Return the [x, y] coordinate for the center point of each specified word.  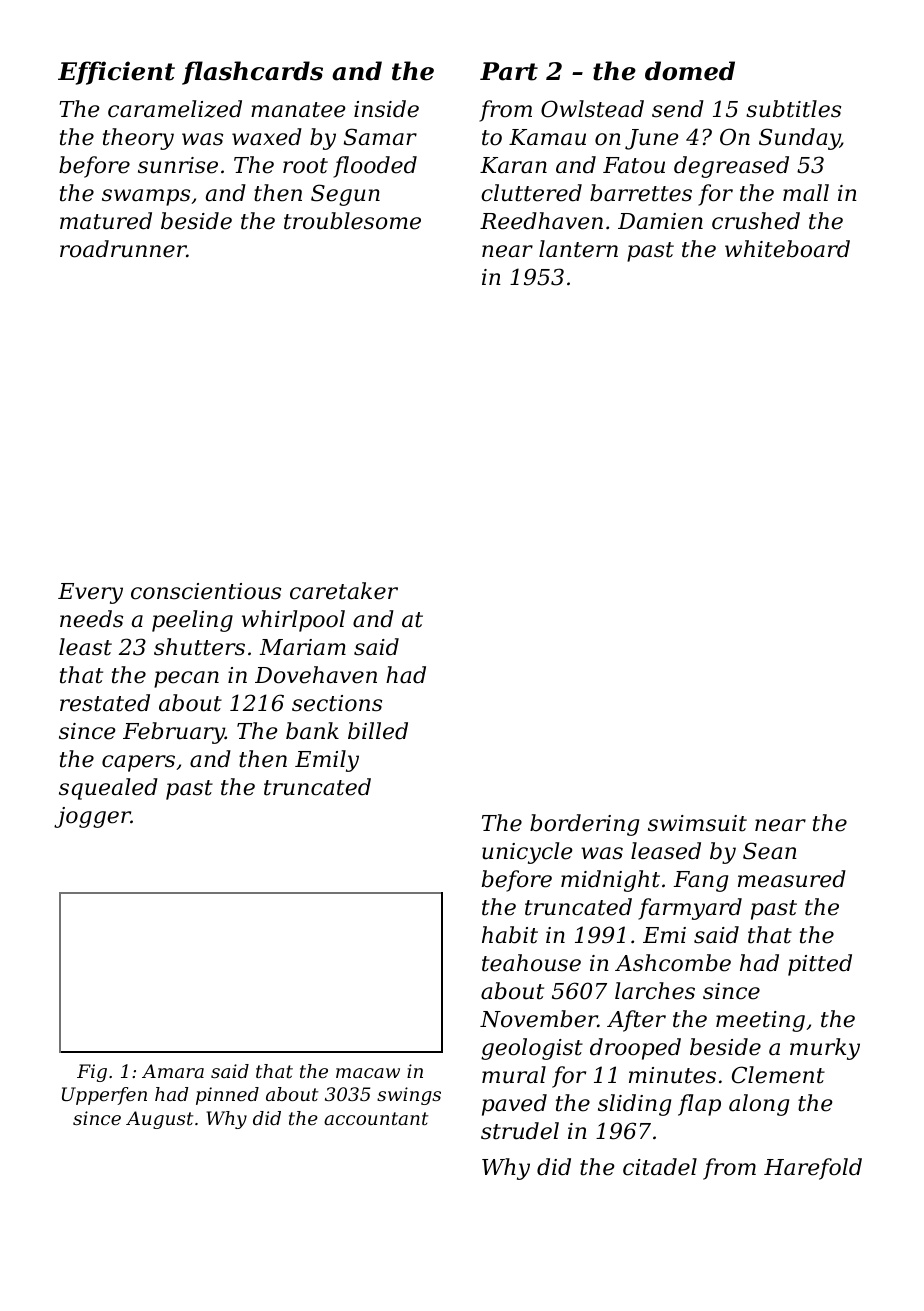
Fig [92, 1073]
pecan [186, 679]
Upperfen [104, 1096]
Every [90, 593]
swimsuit [697, 823]
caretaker [344, 591]
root [305, 166]
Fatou [634, 165]
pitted [820, 965]
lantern [578, 249]
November [539, 1019]
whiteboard [787, 249]
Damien [660, 221]
